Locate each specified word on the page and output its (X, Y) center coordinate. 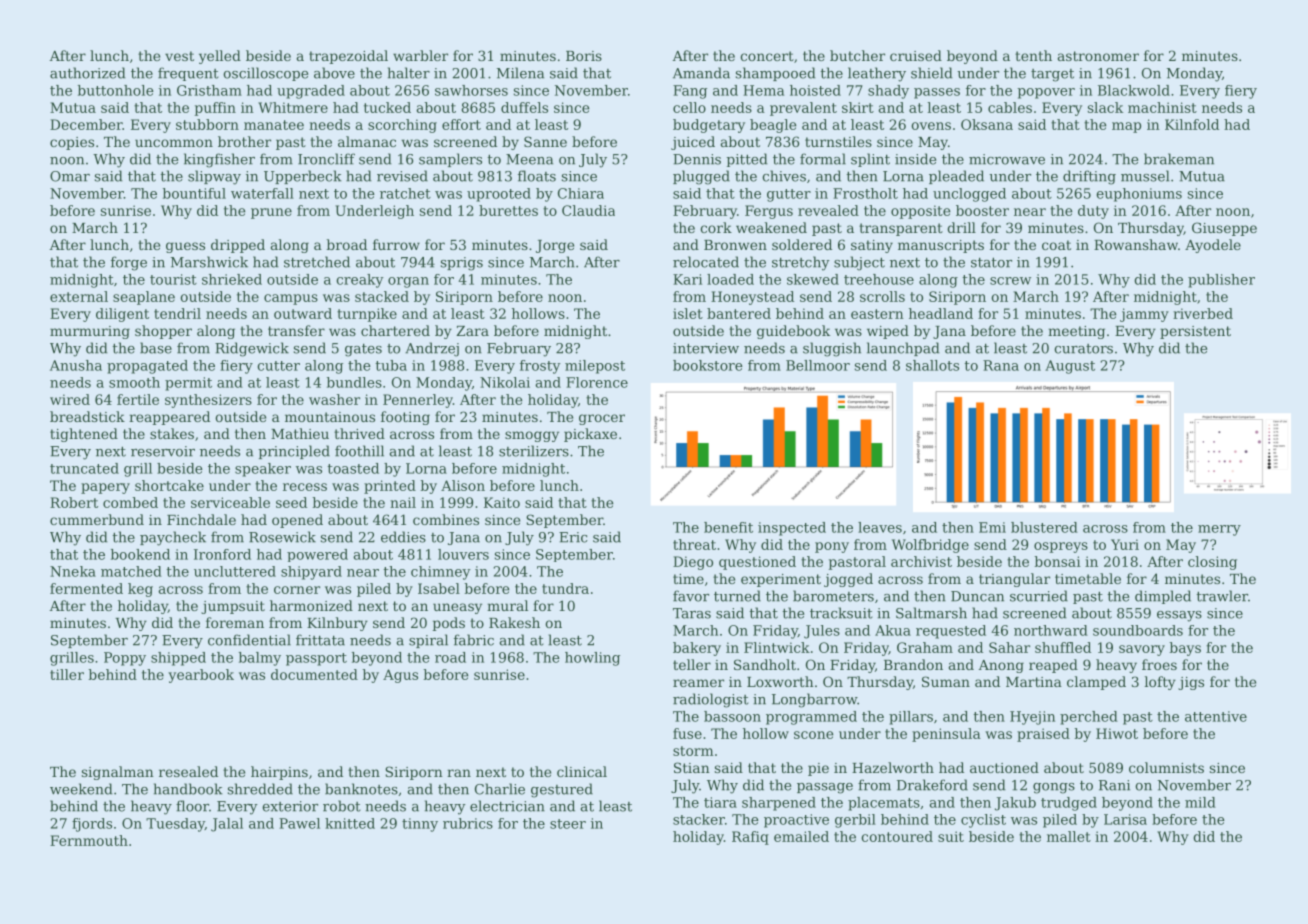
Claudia (588, 210)
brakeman (1179, 159)
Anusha (76, 365)
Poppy (125, 659)
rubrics (468, 823)
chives (784, 176)
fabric (474, 640)
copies (72, 143)
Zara (472, 331)
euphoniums (1139, 195)
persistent (1195, 332)
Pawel (299, 823)
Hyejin (1032, 718)
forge (129, 263)
